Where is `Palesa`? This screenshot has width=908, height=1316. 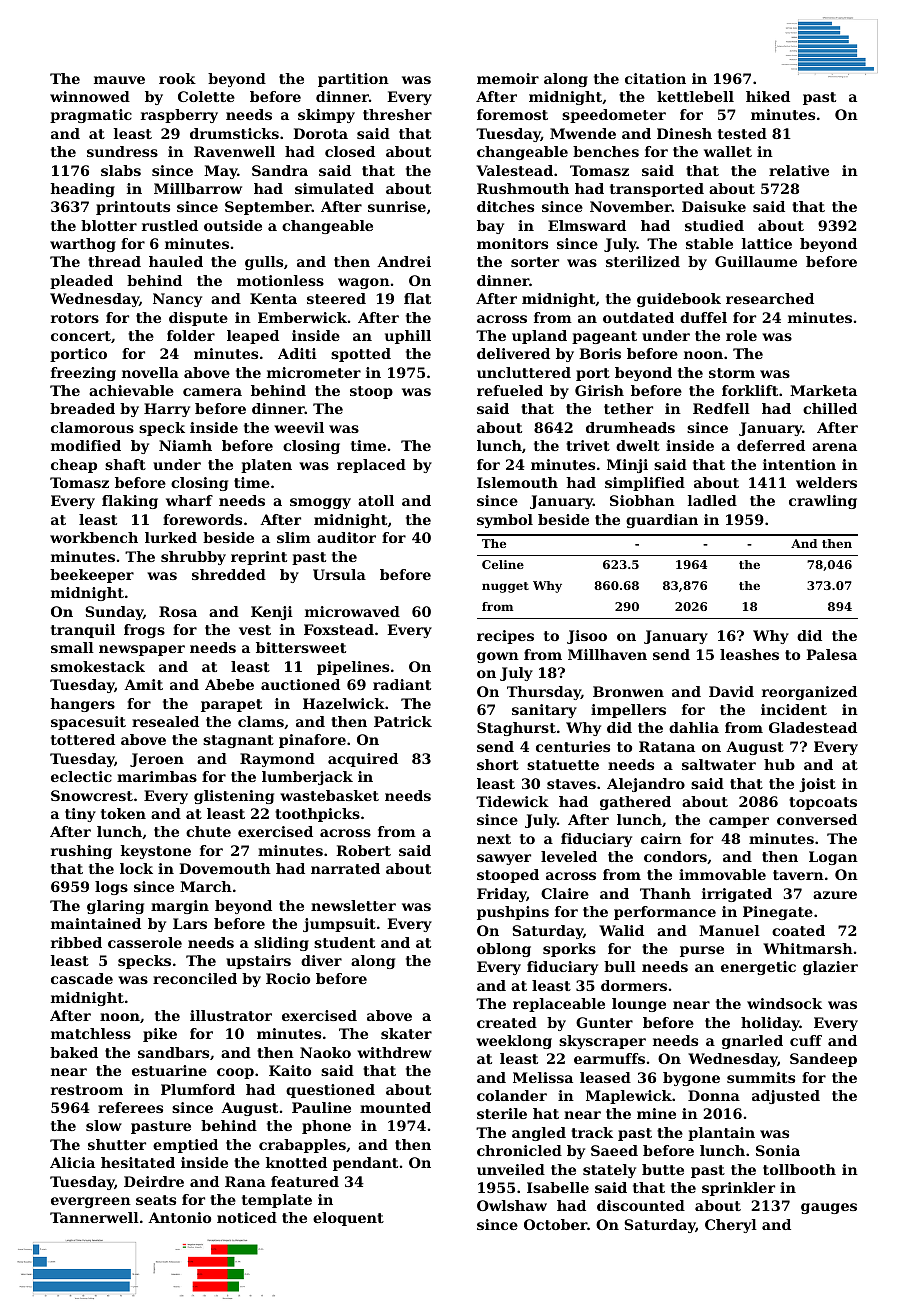
Palesa is located at coordinates (831, 654).
